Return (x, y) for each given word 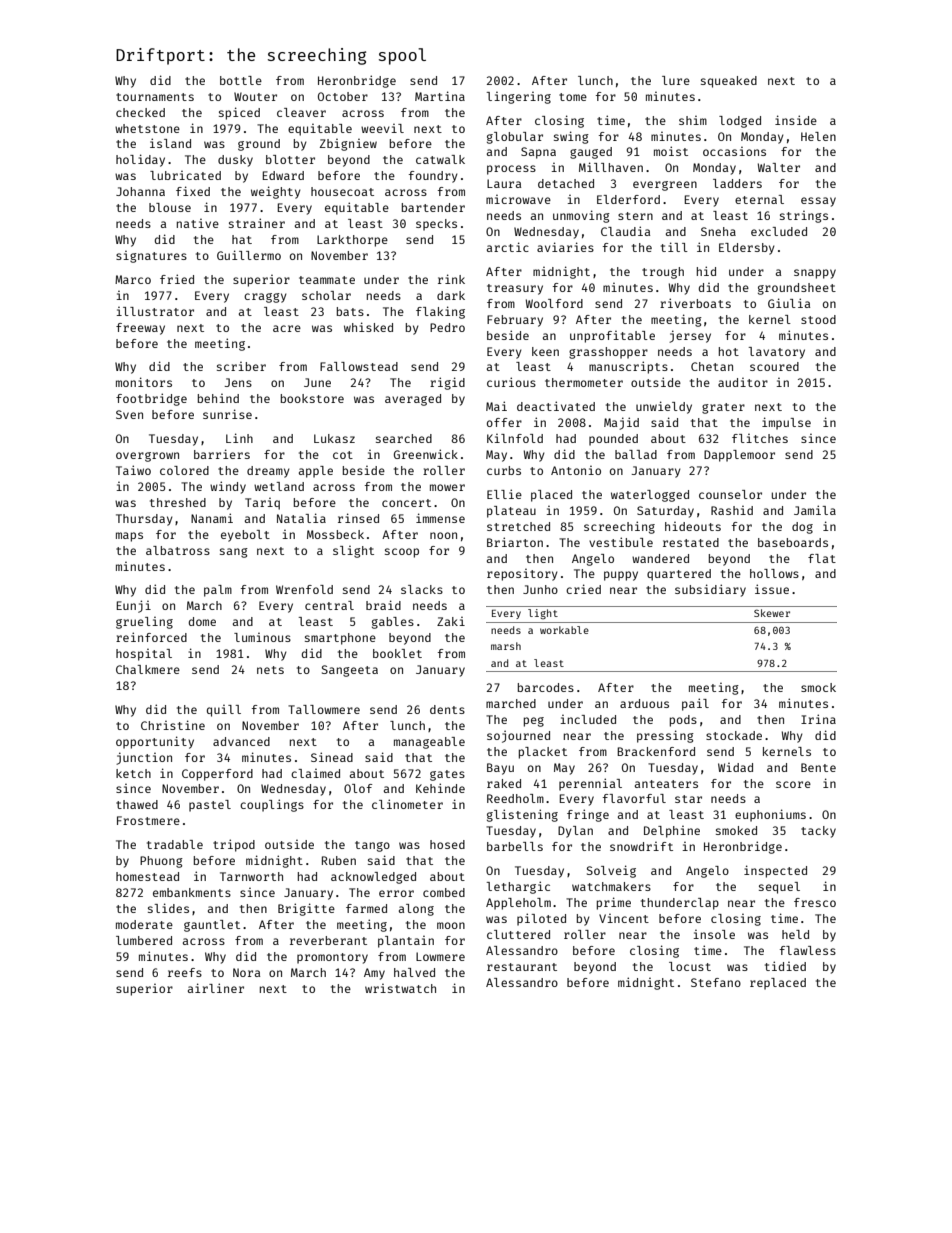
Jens (238, 382)
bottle (241, 80)
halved (414, 972)
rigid (447, 383)
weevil (382, 128)
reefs (185, 972)
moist (671, 151)
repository (522, 575)
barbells (515, 846)
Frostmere (148, 820)
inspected (775, 871)
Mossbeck (335, 534)
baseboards (793, 542)
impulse (786, 423)
